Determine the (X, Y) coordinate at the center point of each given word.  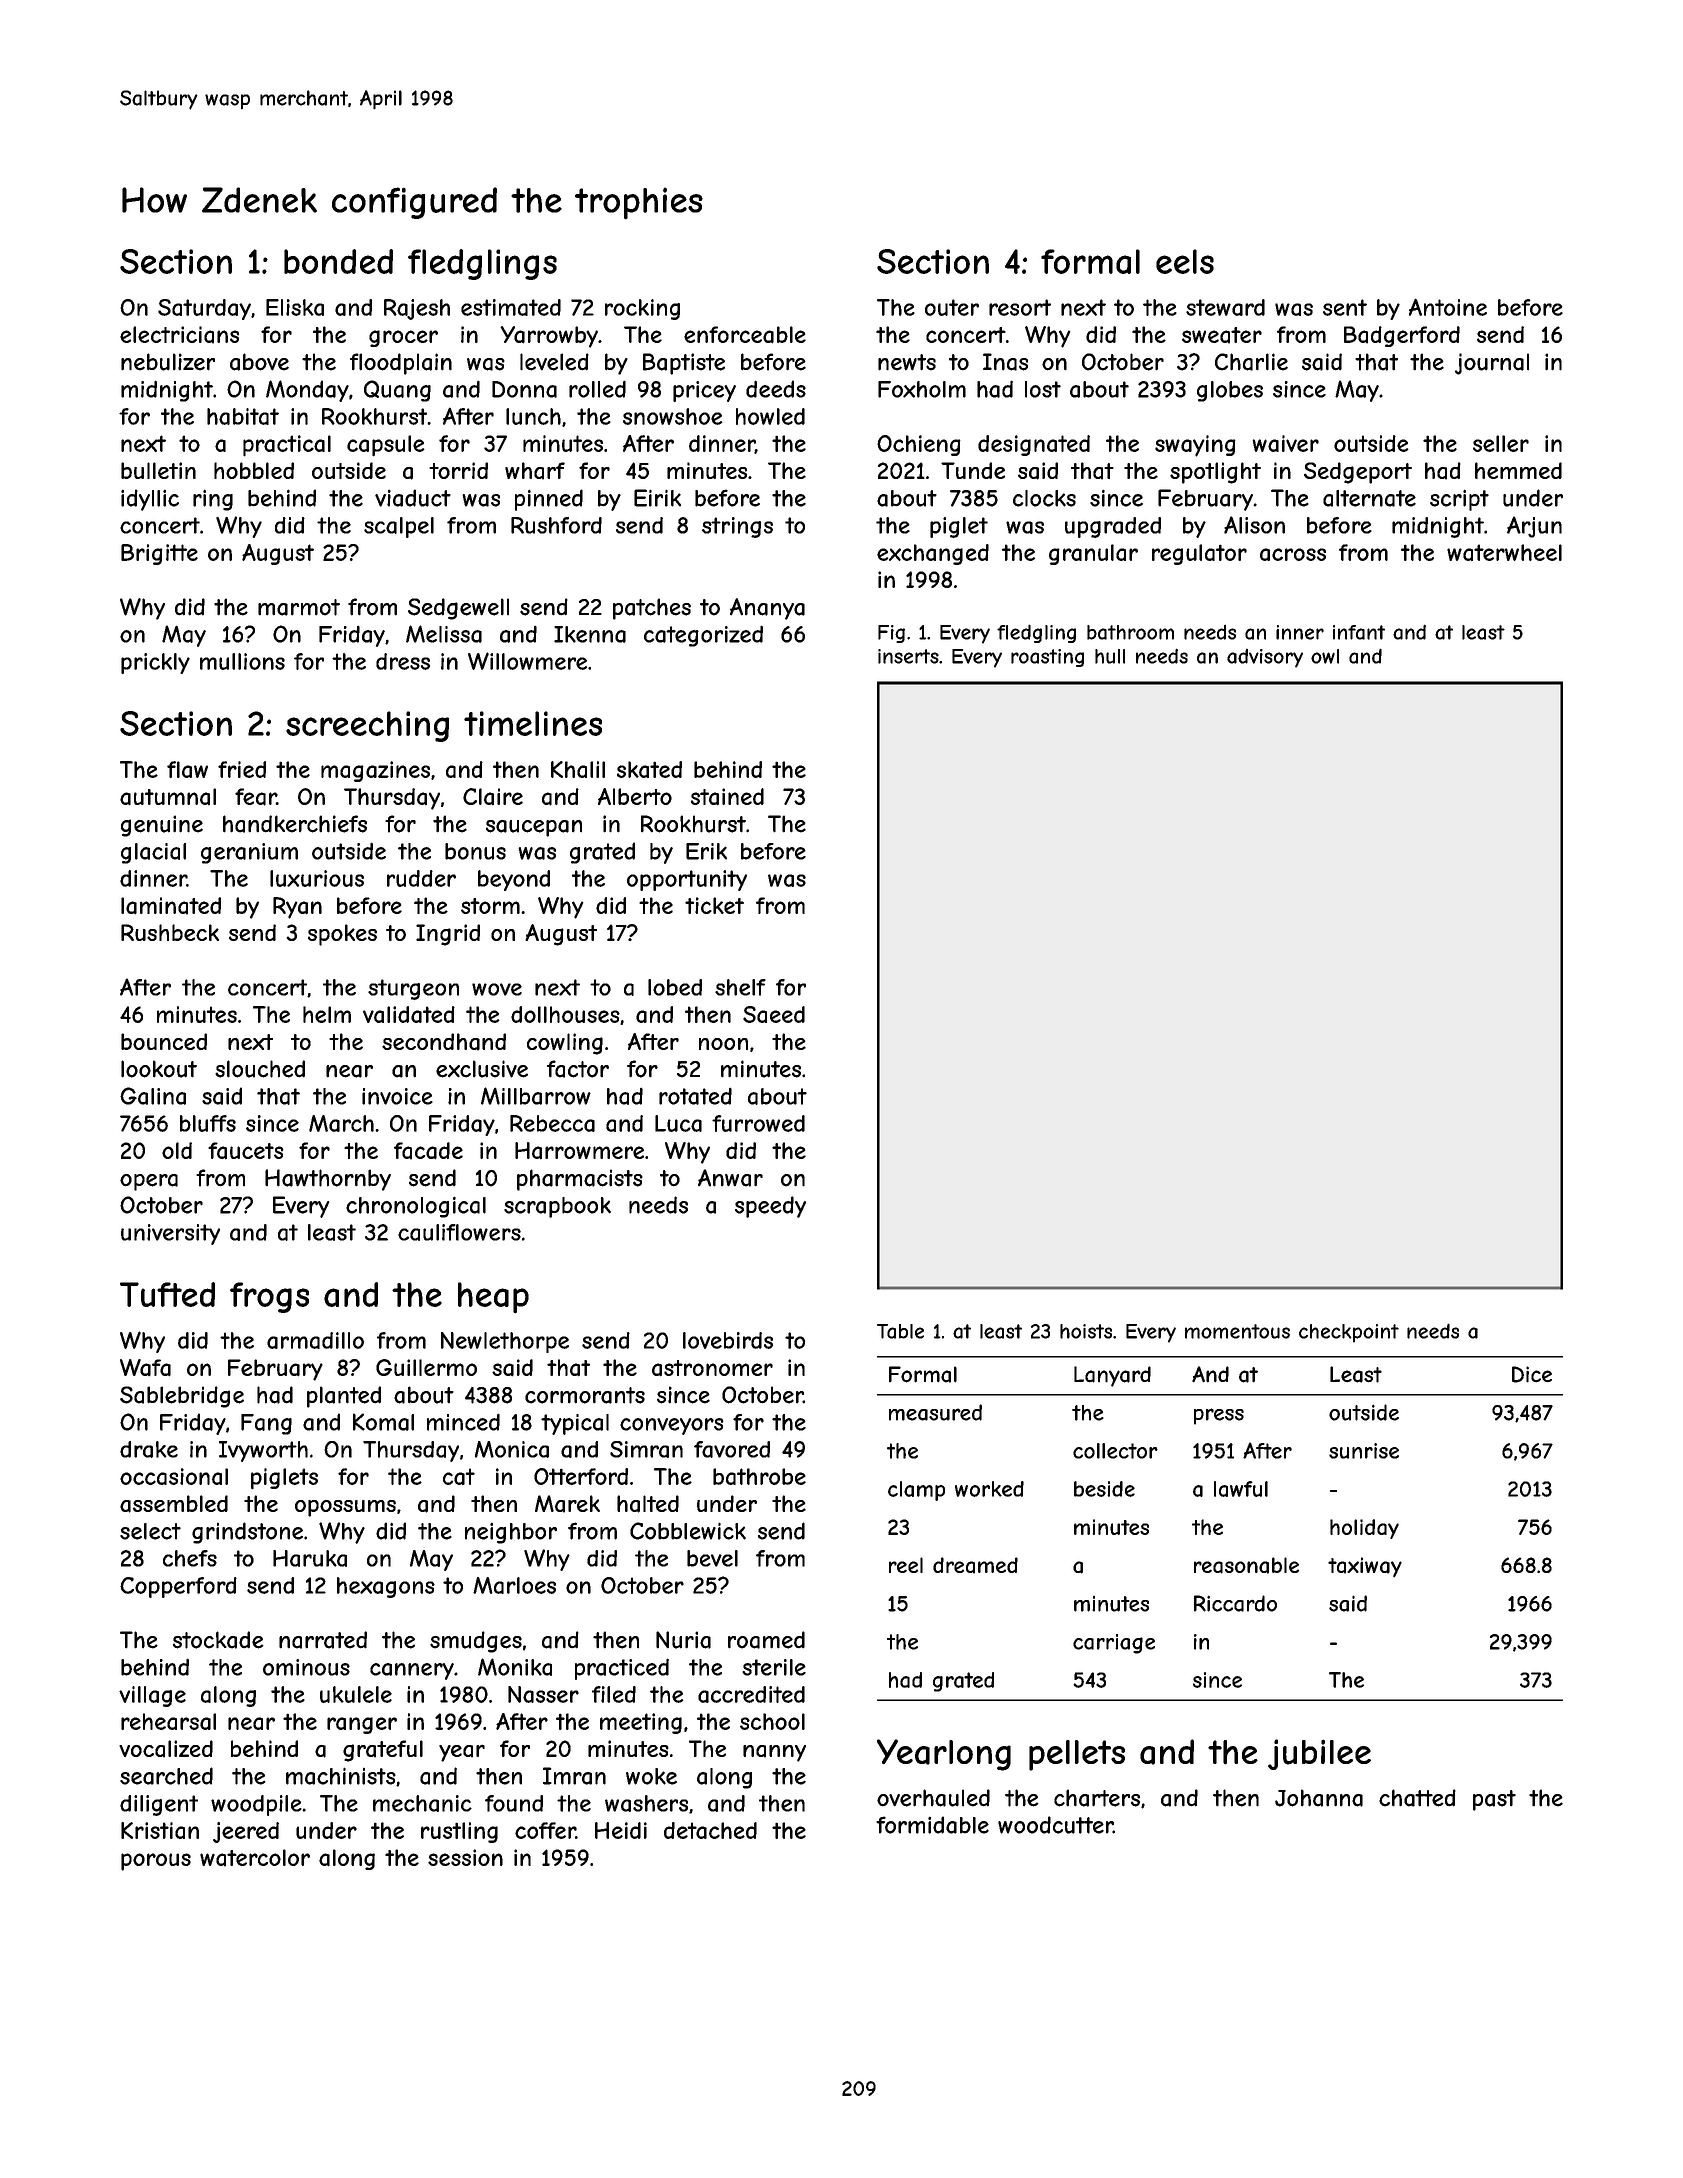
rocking (642, 309)
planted (344, 1397)
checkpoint (1349, 1333)
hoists (1086, 1331)
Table (900, 1331)
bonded (338, 261)
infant (1359, 632)
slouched (260, 1069)
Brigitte (159, 554)
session (465, 1857)
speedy (770, 1207)
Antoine (1448, 307)
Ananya (767, 609)
